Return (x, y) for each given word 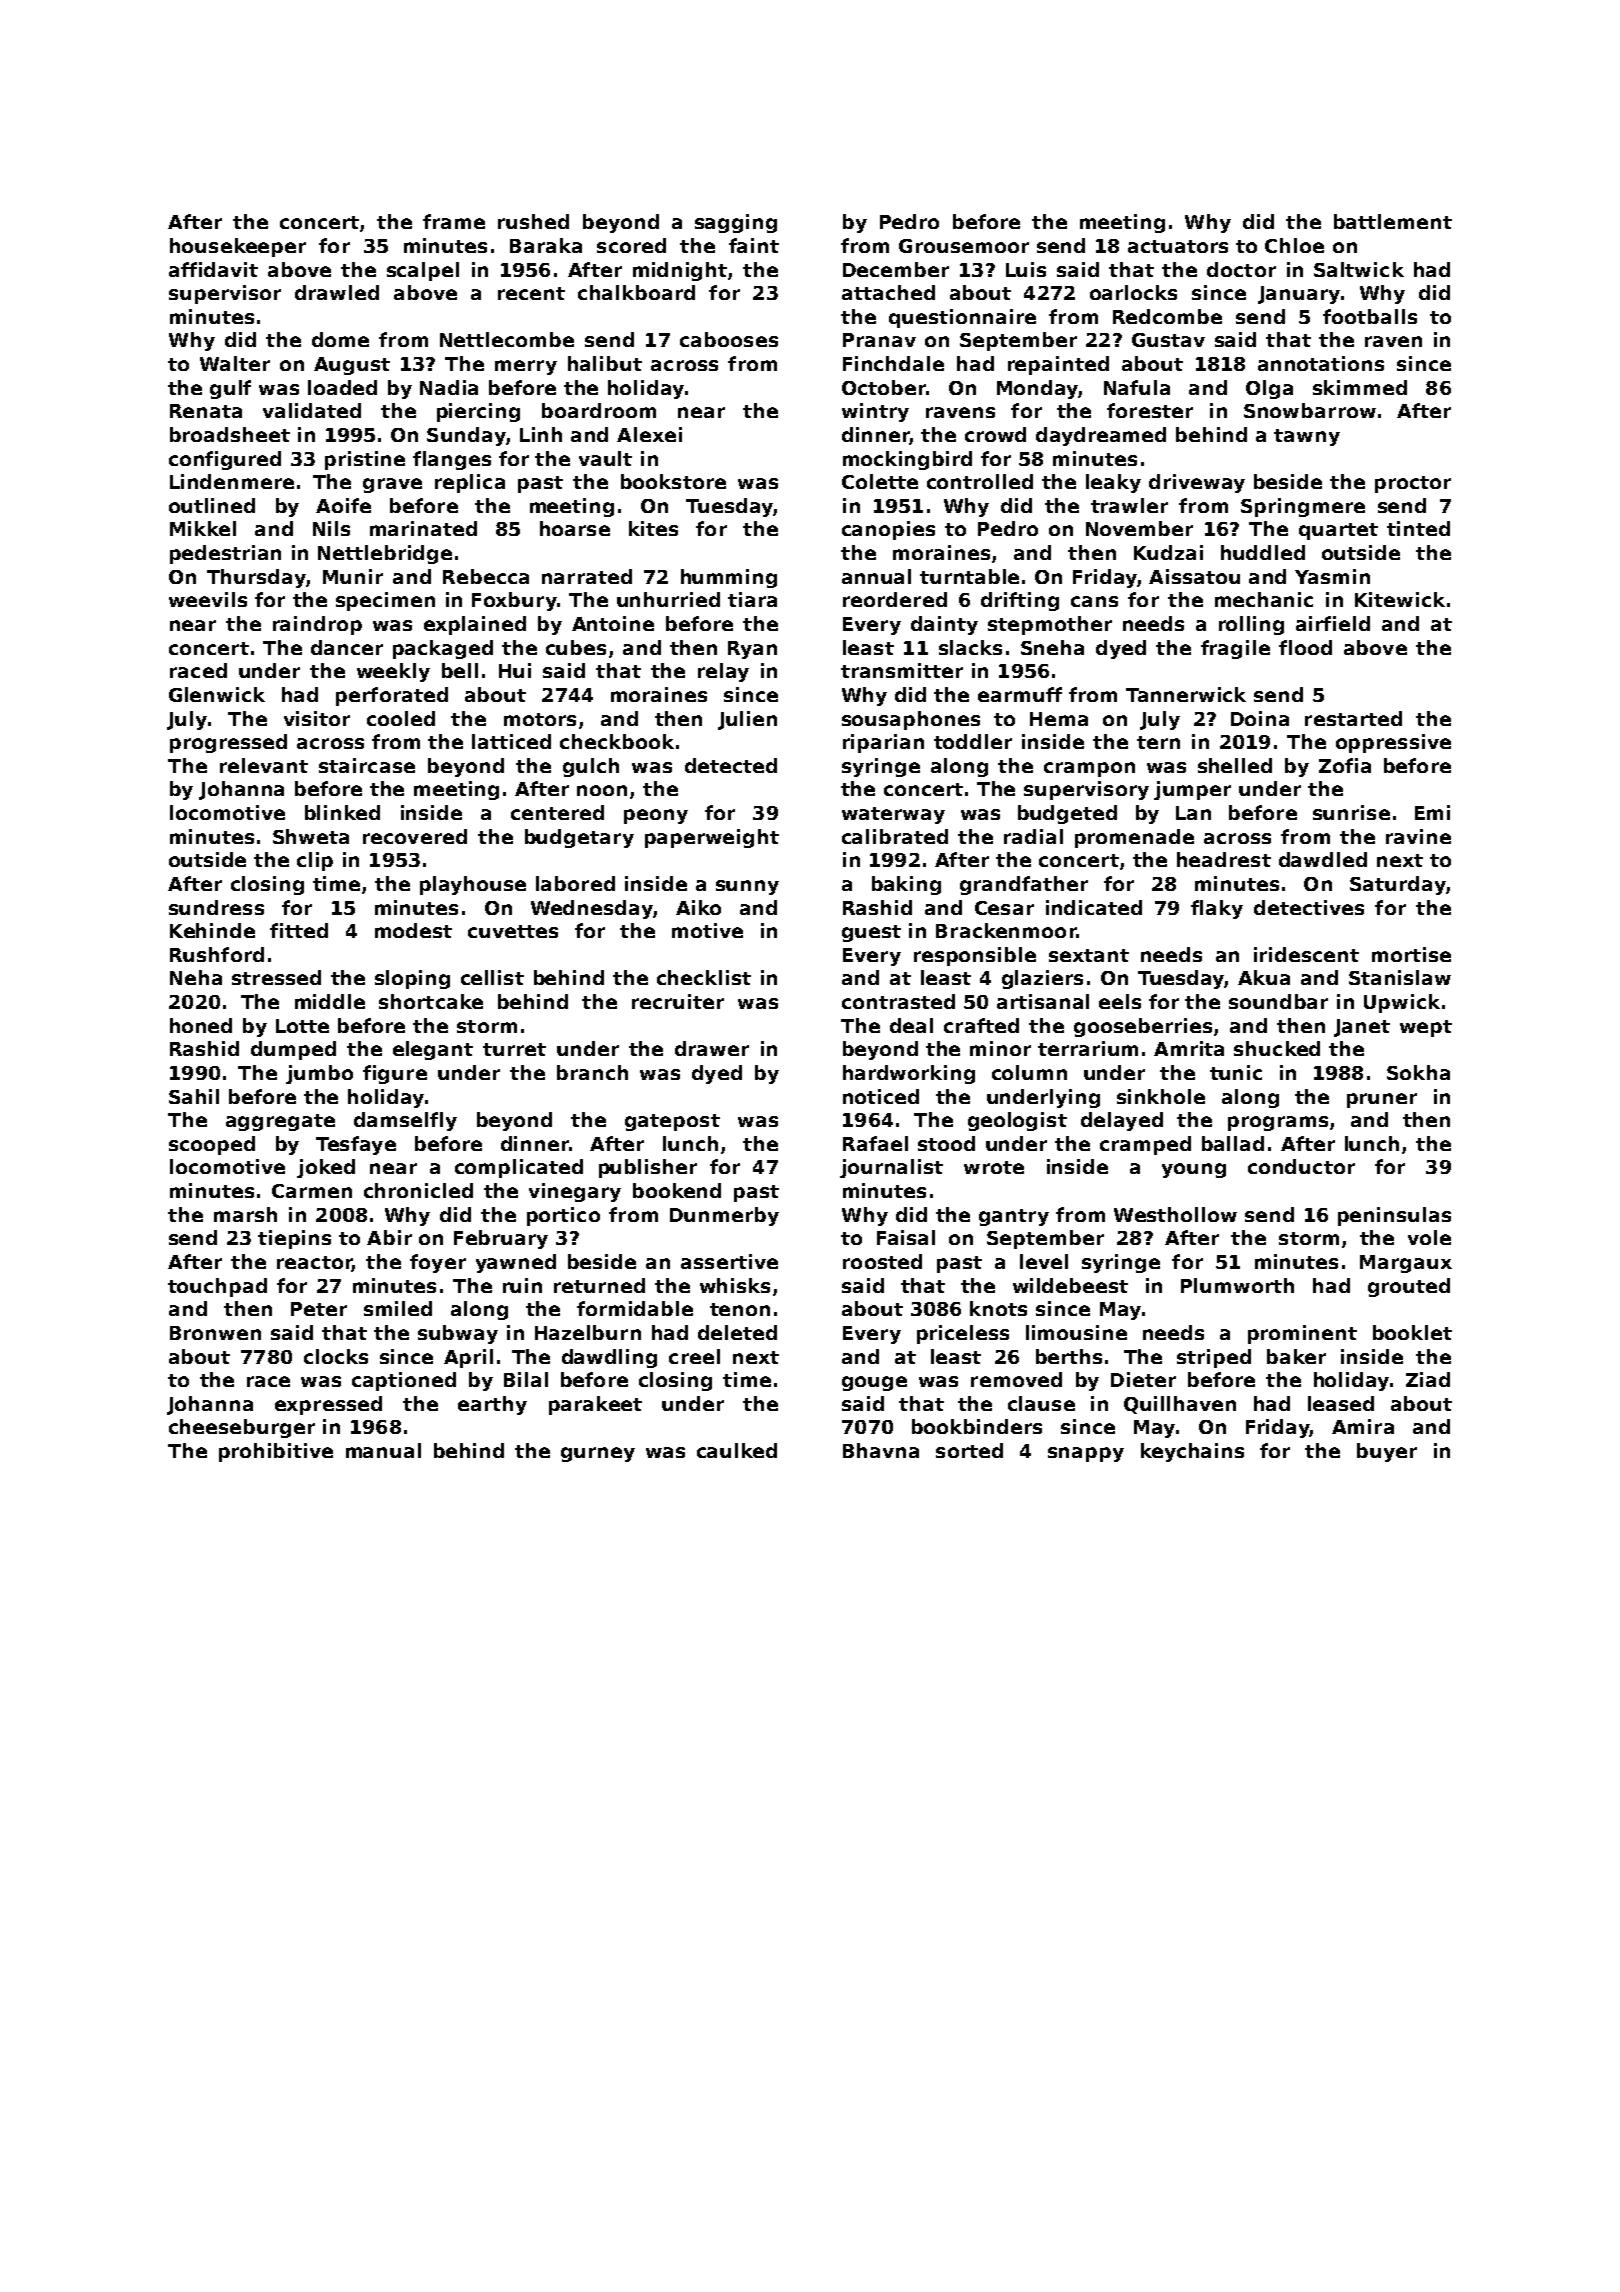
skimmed (1360, 387)
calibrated (895, 836)
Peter (319, 1309)
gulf (230, 389)
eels (1120, 1001)
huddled (1263, 552)
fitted (299, 930)
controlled (980, 481)
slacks (970, 647)
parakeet (595, 1405)
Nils (331, 528)
